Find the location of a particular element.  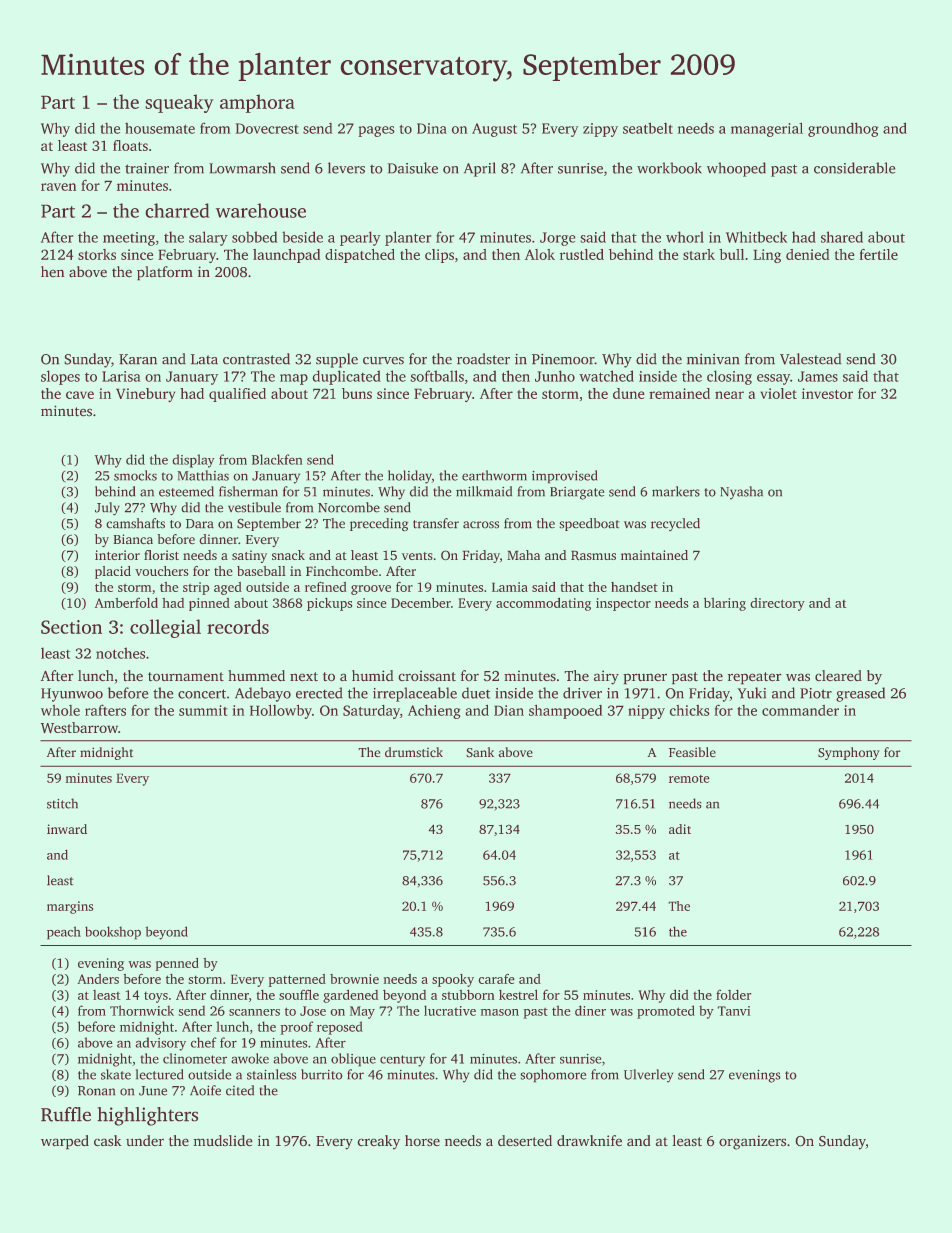

minivan is located at coordinates (713, 359).
